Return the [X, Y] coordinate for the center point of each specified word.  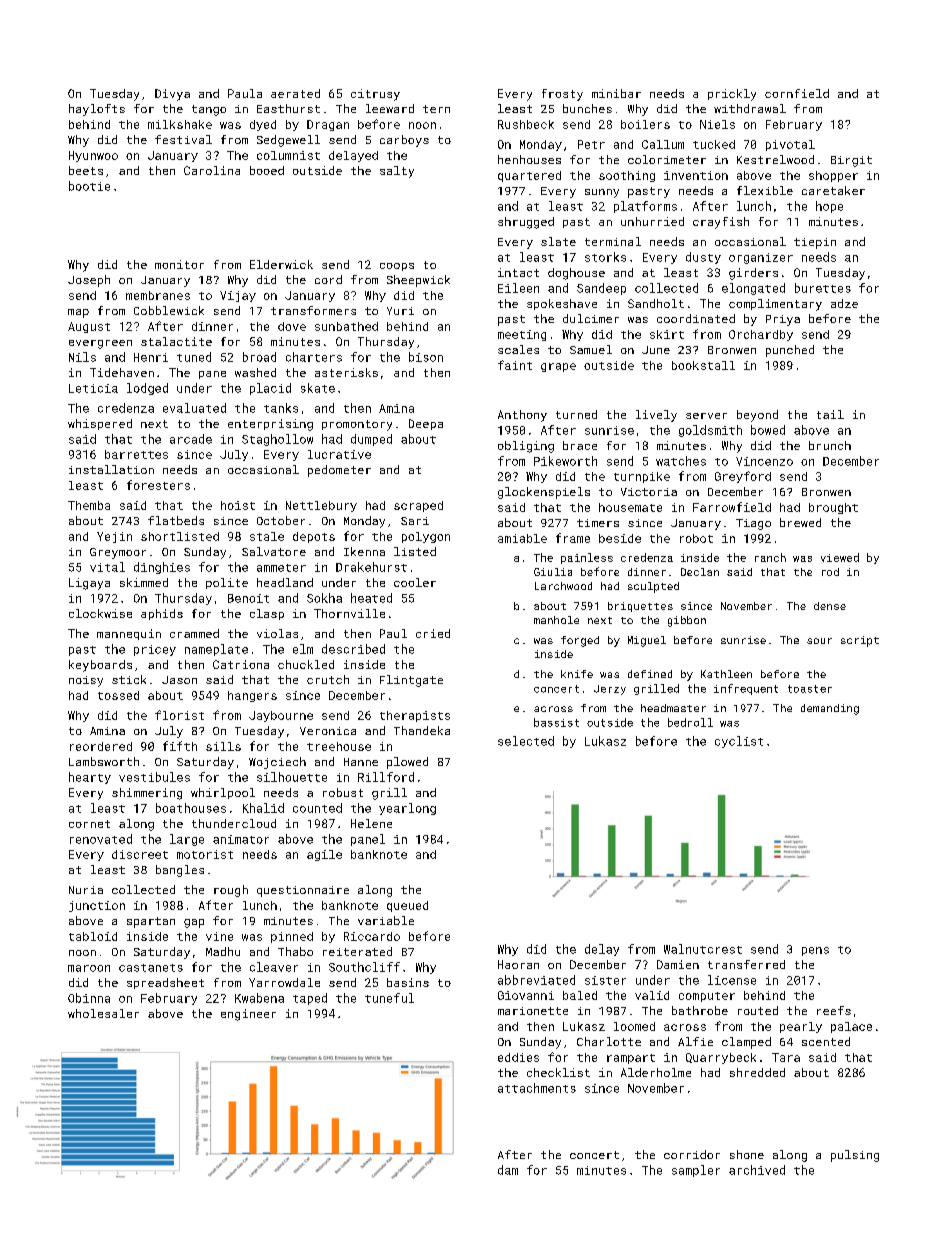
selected [526, 741]
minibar [616, 93]
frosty [562, 95]
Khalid [263, 808]
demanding [830, 709]
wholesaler [103, 1013]
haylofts [97, 110]
